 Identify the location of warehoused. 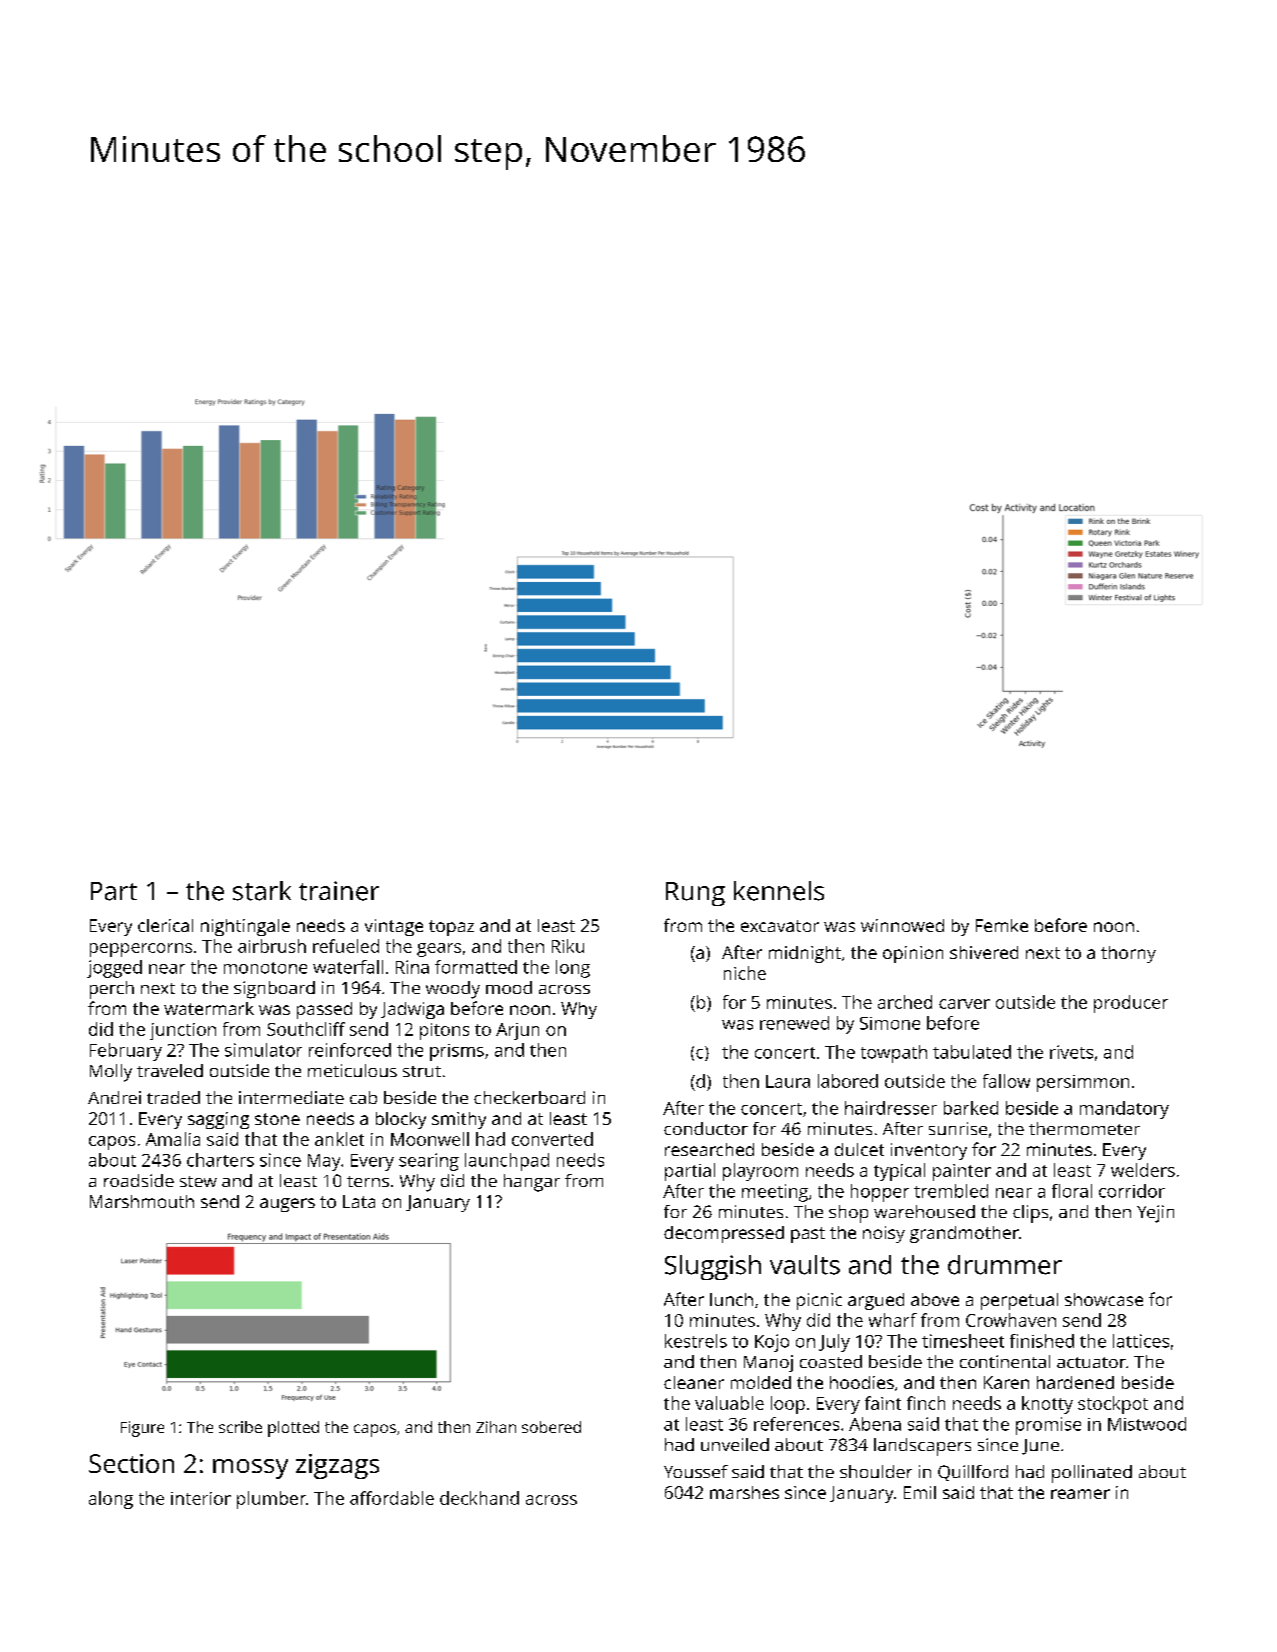
(924, 1211).
